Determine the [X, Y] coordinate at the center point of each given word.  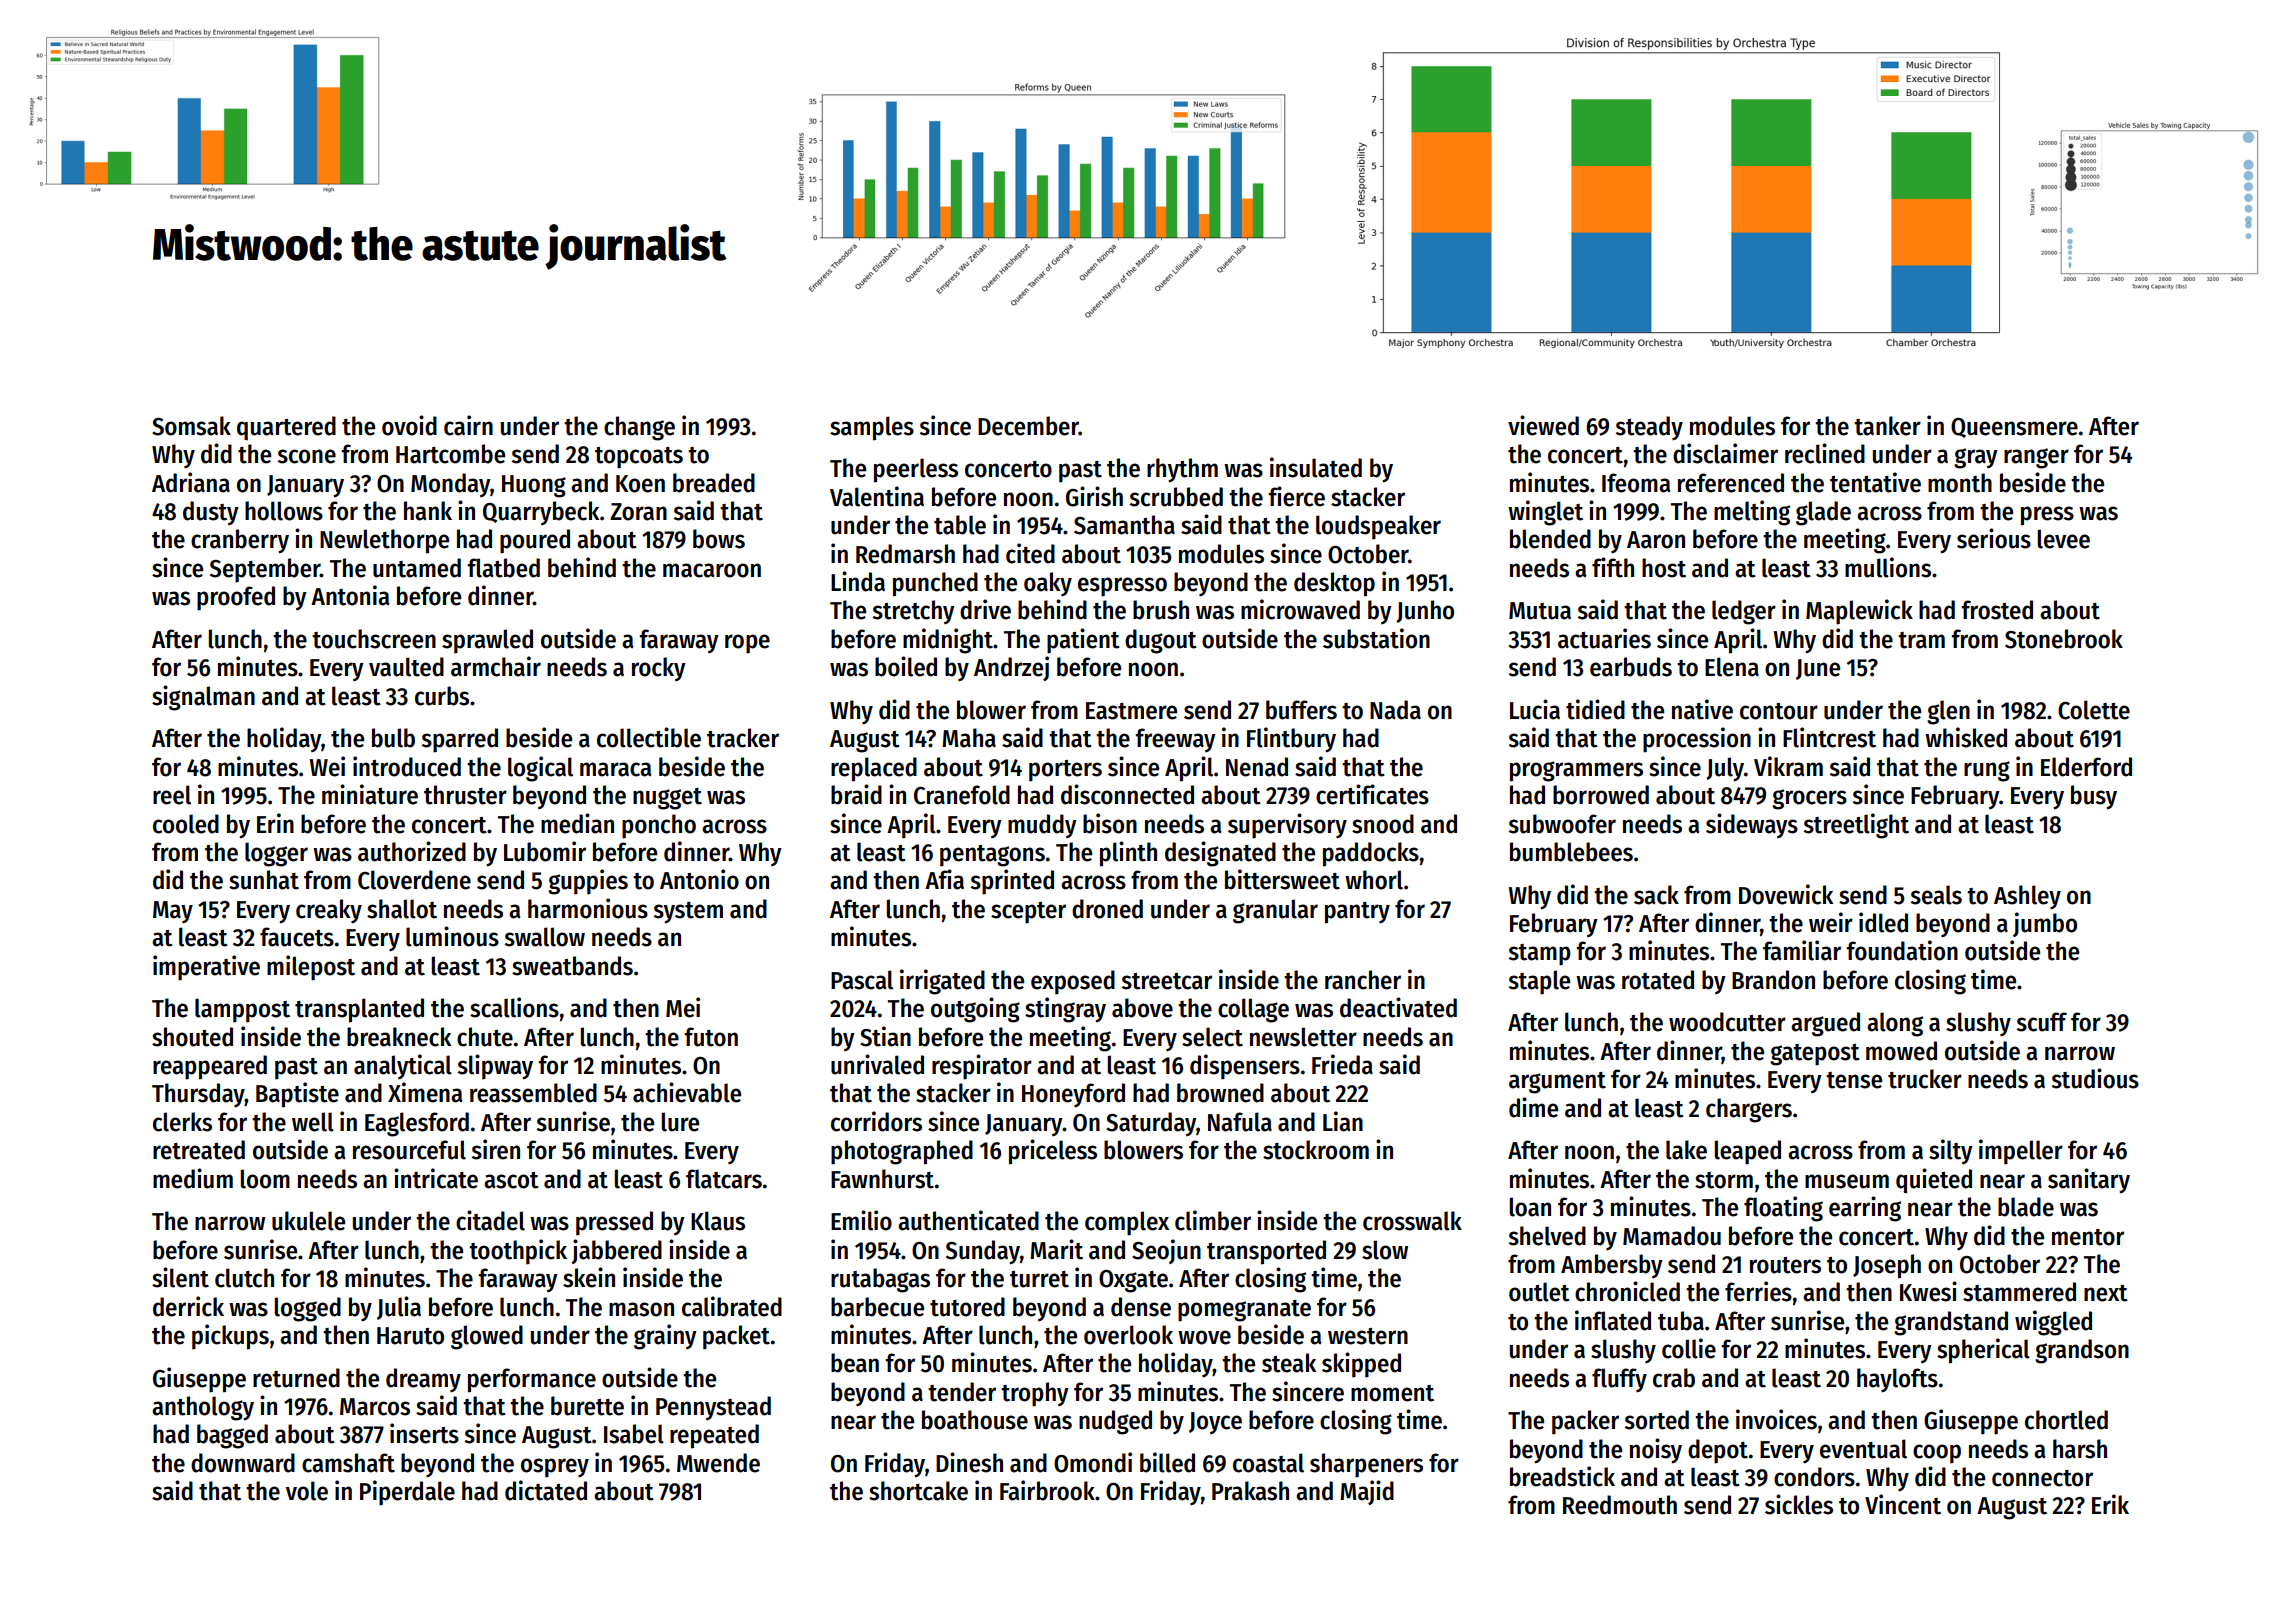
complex [1127, 1223]
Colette [2094, 710]
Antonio [699, 879]
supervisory [1287, 826]
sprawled [487, 641]
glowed [487, 1337]
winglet [1545, 513]
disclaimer [1725, 453]
